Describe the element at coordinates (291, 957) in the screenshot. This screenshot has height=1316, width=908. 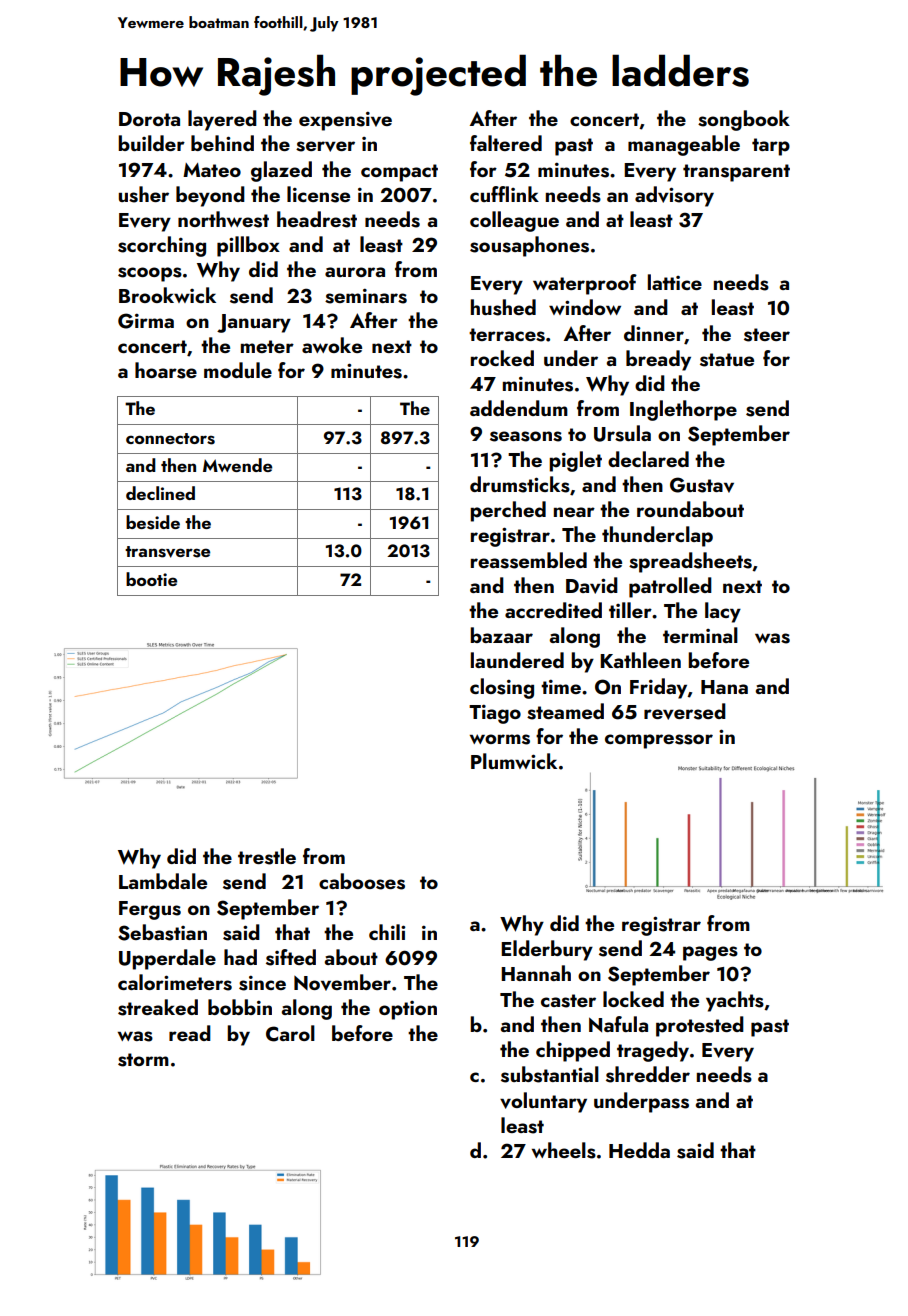
I see `sifted` at that location.
